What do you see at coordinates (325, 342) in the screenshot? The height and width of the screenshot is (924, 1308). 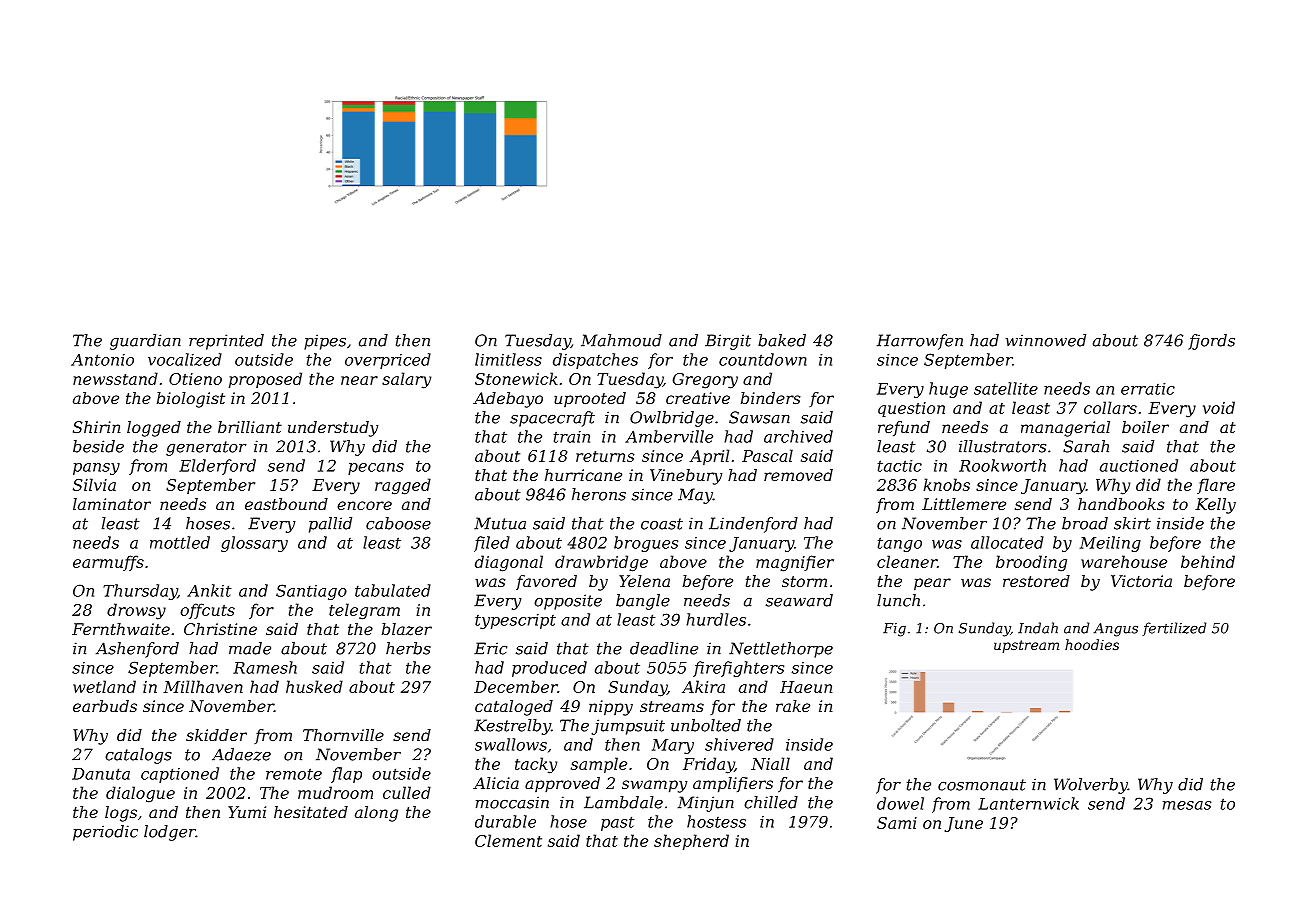 I see `pipes` at bounding box center [325, 342].
